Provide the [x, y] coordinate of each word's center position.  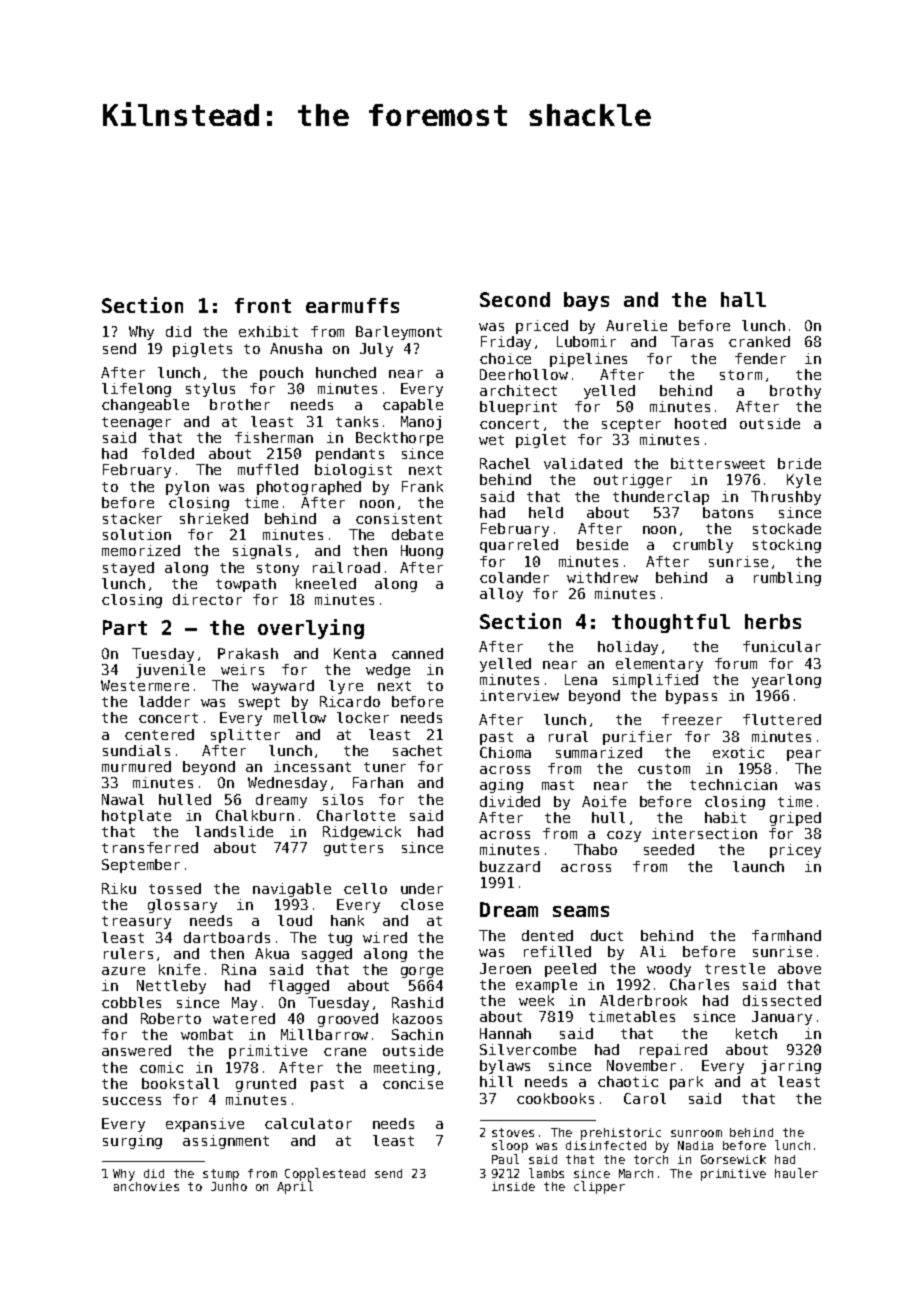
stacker [132, 518]
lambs [546, 1173]
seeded [669, 849]
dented [547, 935]
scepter [631, 425]
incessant [312, 766]
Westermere [145, 685]
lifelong [136, 390]
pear [804, 755]
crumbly [703, 546]
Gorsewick [733, 1159]
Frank [422, 486]
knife [179, 969]
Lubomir [586, 341]
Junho [229, 1186]
